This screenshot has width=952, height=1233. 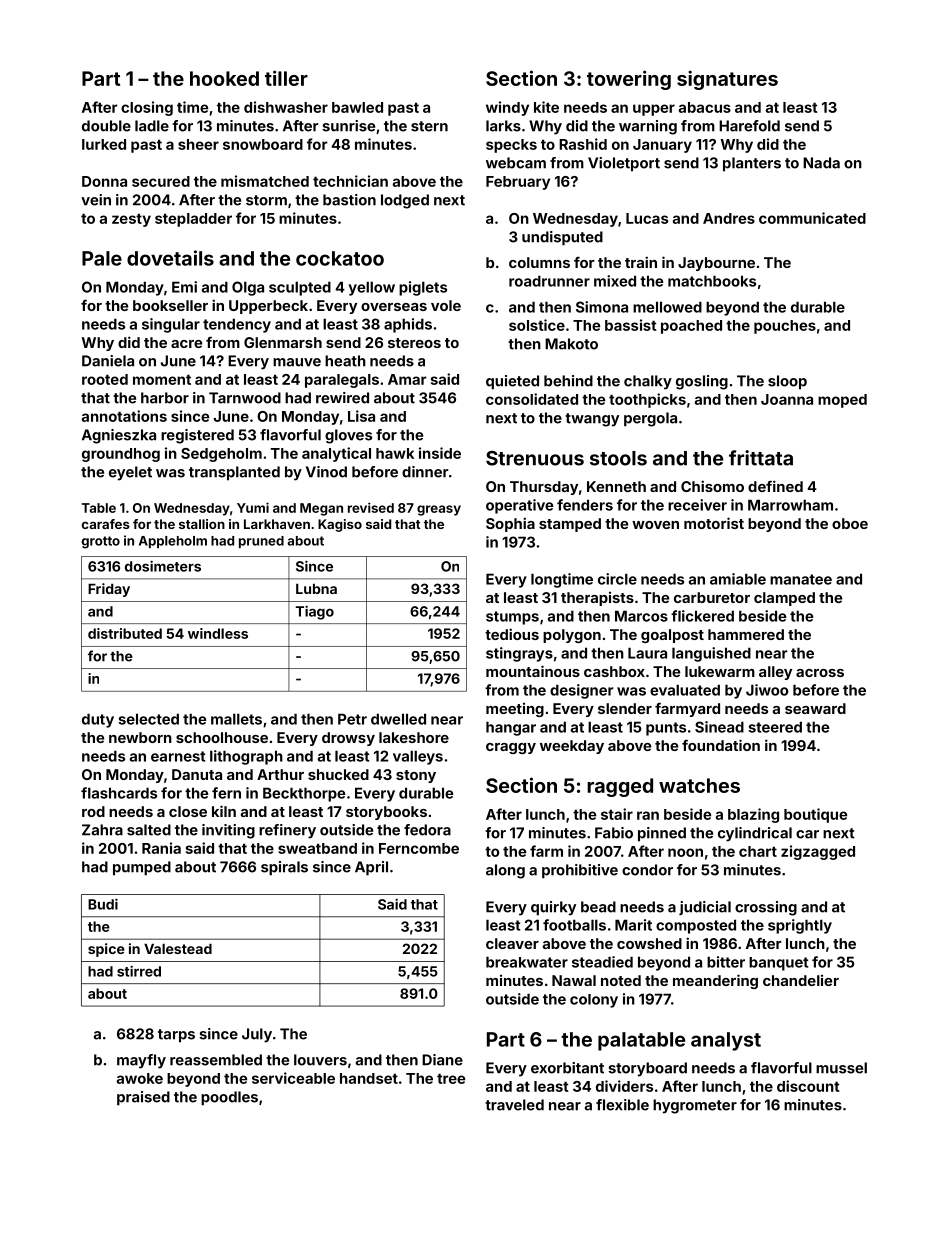 What do you see at coordinates (512, 943) in the screenshot?
I see `cleaver` at bounding box center [512, 943].
